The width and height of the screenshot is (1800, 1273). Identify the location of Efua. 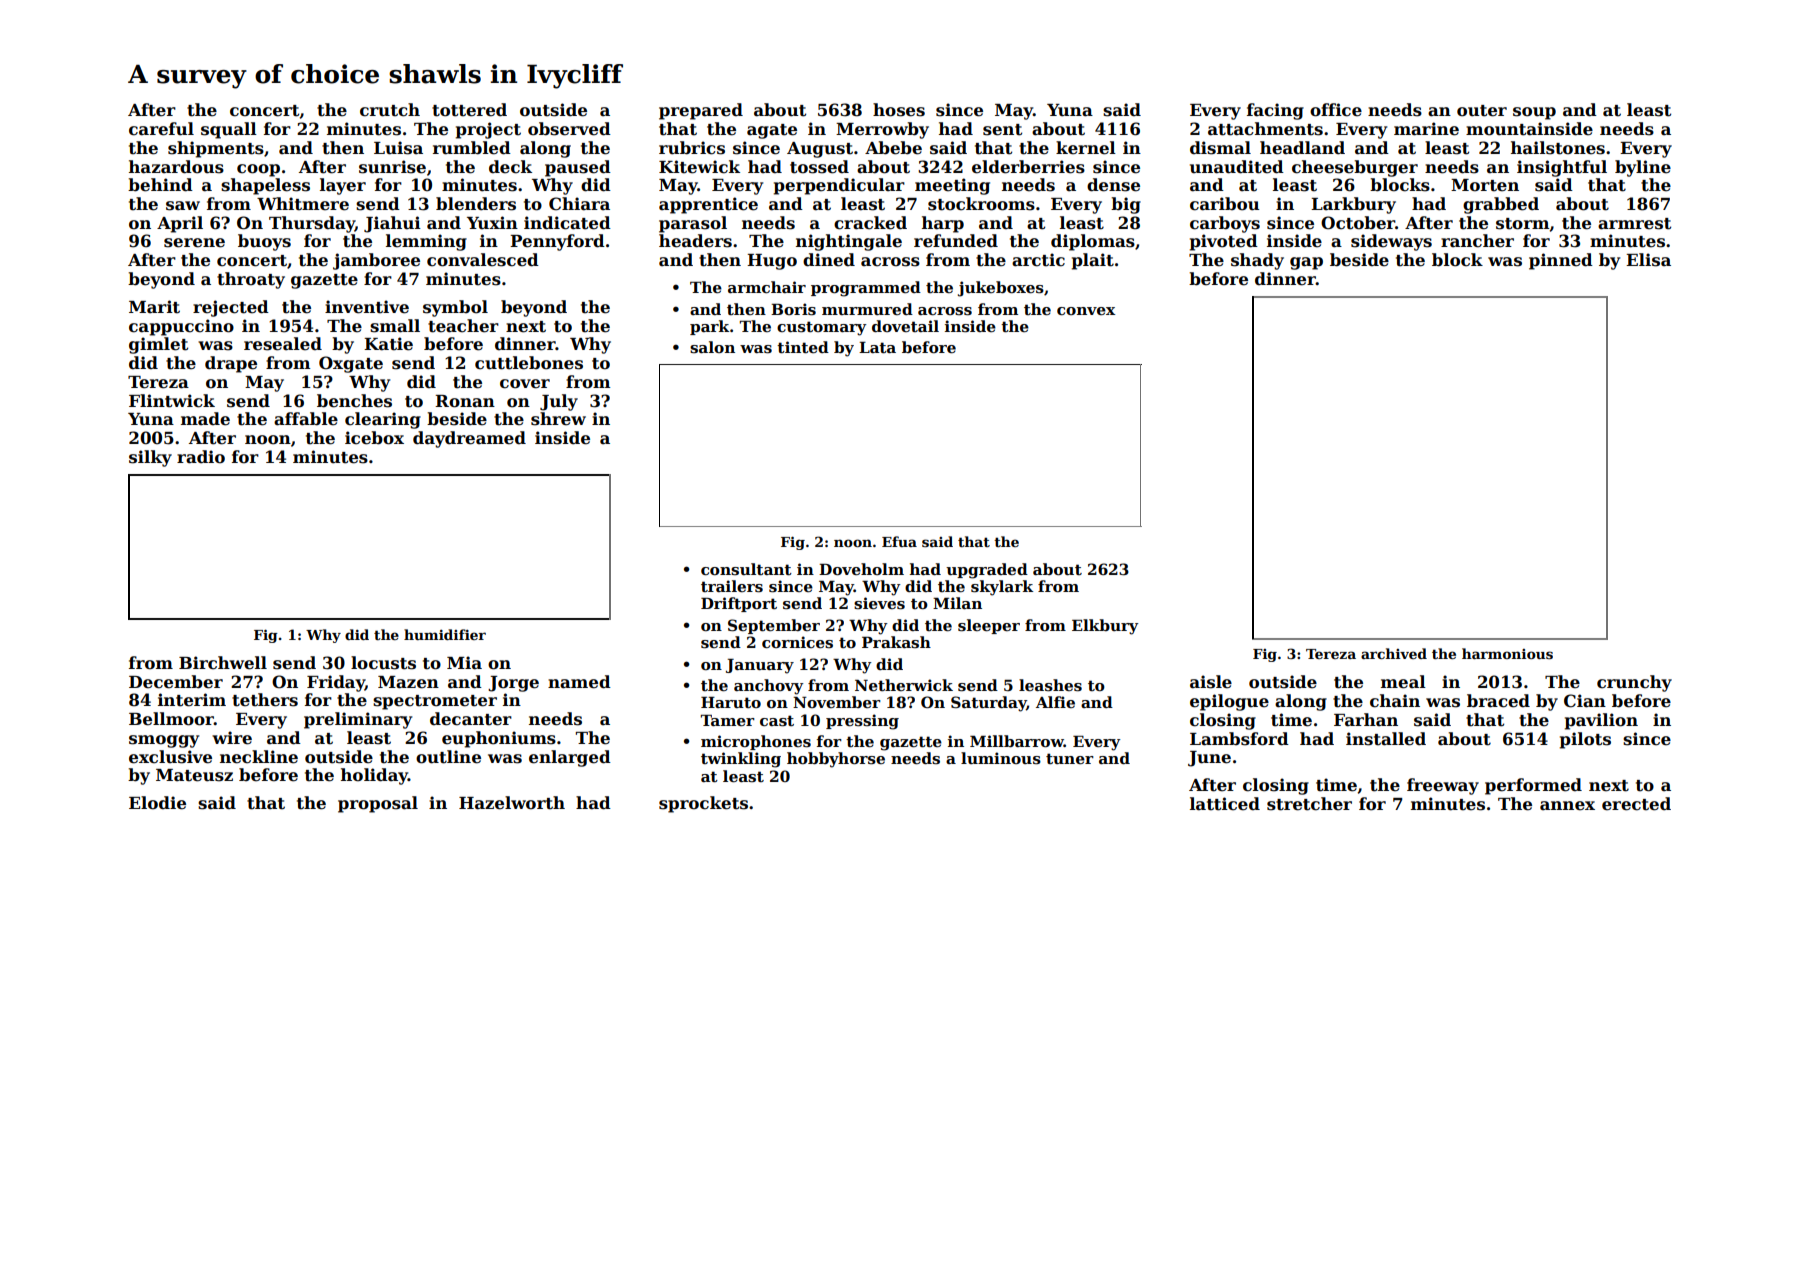
(899, 541).
